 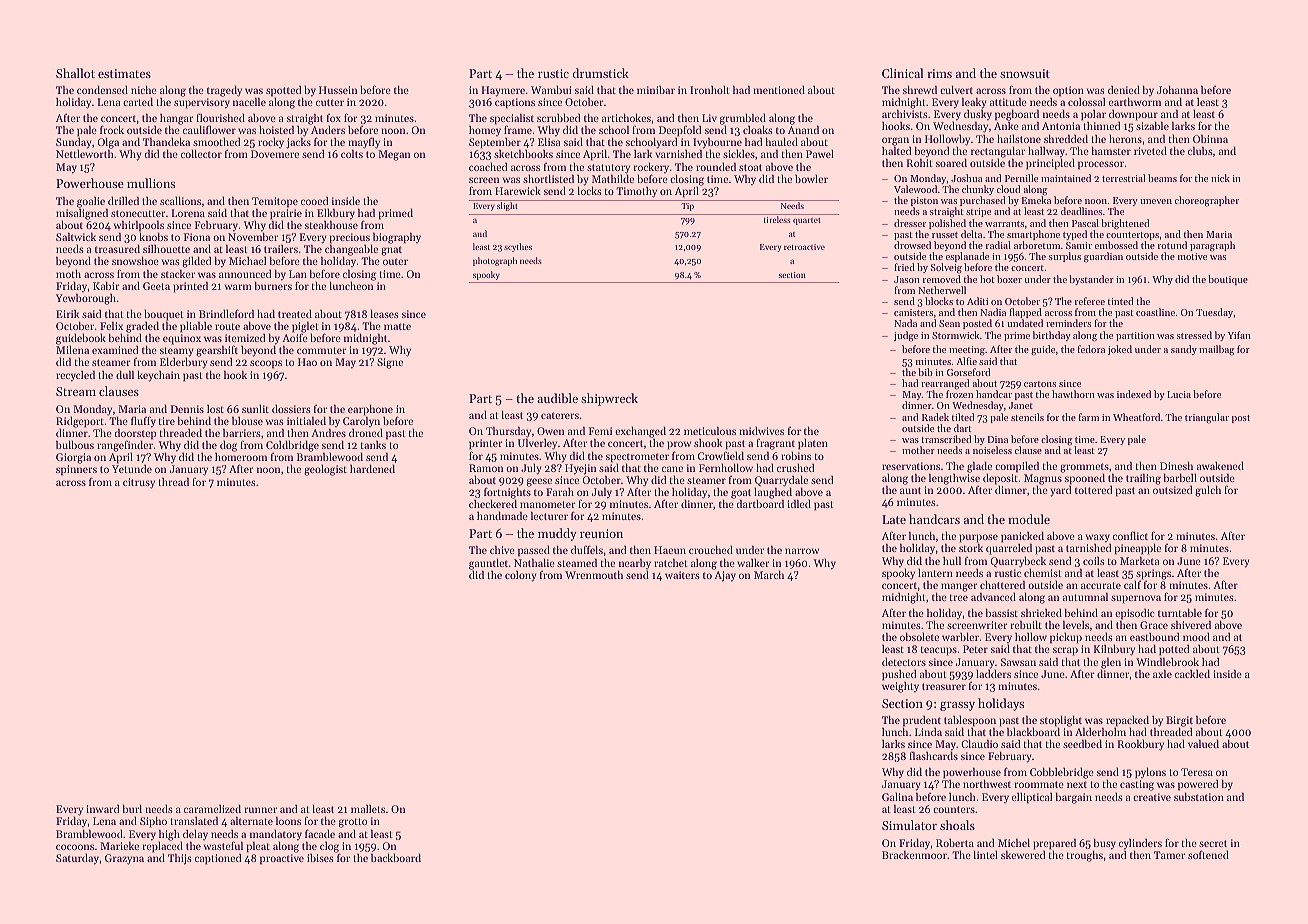 What do you see at coordinates (132, 808) in the screenshot?
I see `burl` at bounding box center [132, 808].
